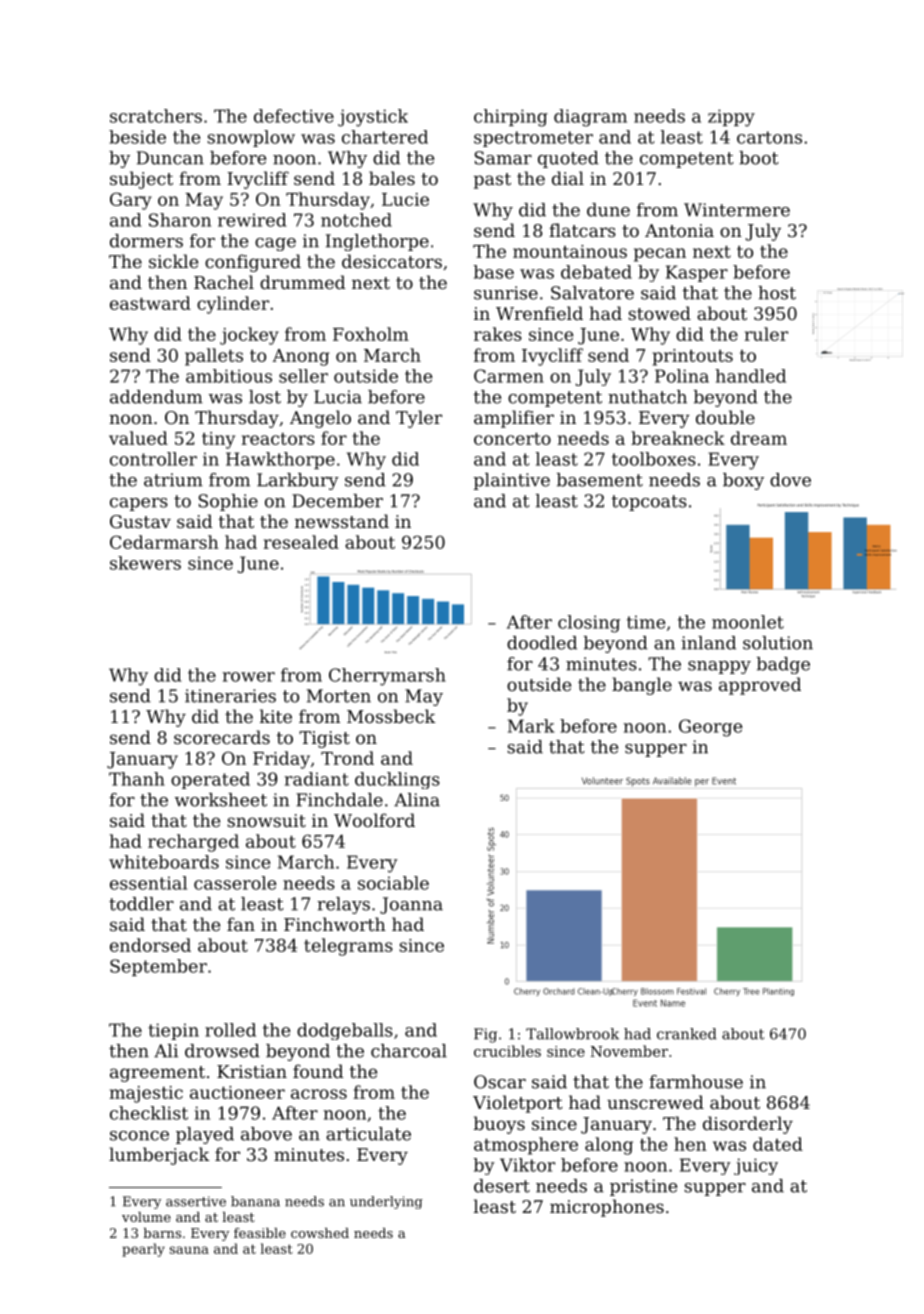 Image resolution: width=924 pixels, height=1314 pixels. Describe the element at coordinates (512, 439) in the screenshot. I see `concerto` at that location.
